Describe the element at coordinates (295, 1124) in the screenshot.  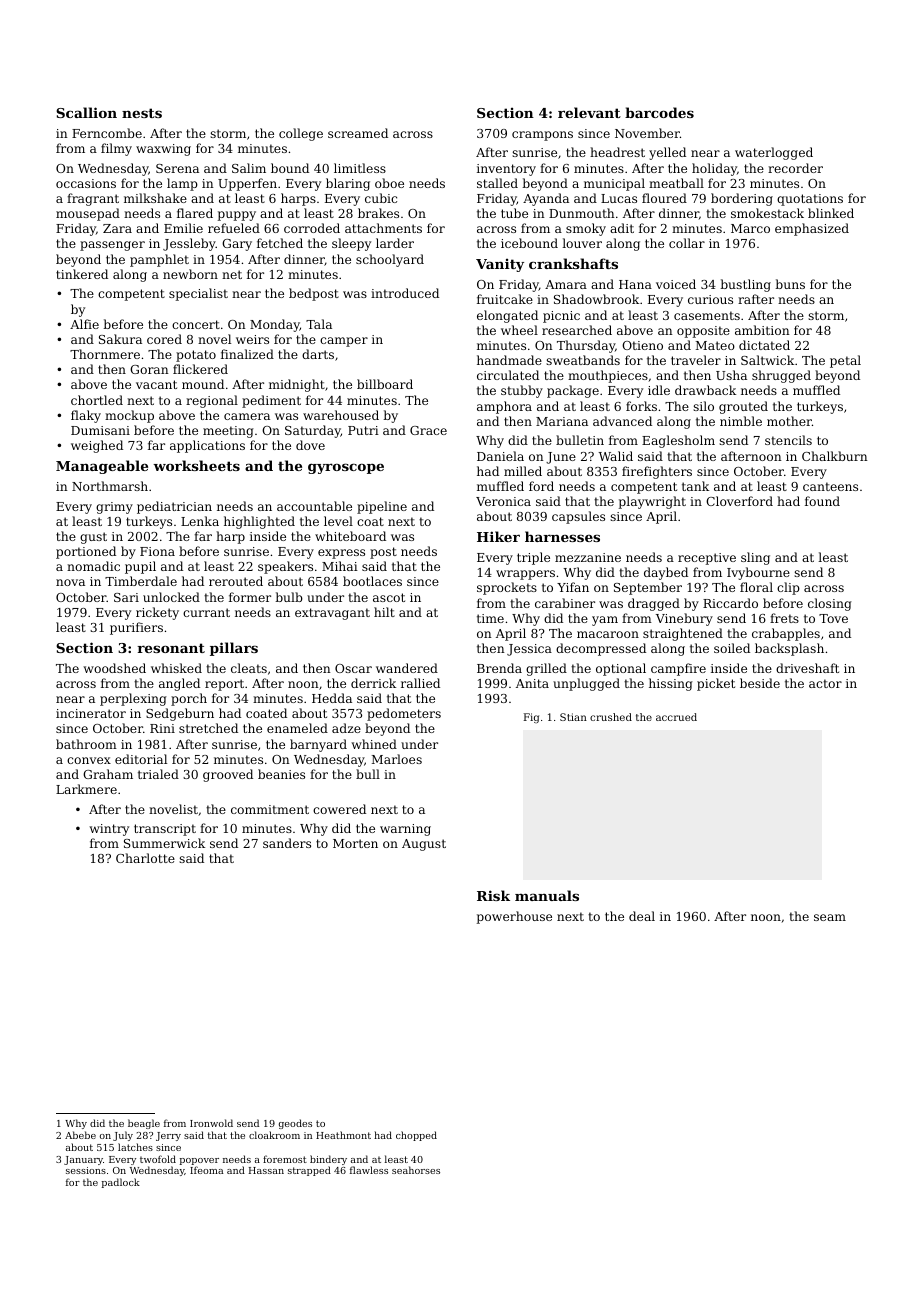
I see `geodes` at that location.
